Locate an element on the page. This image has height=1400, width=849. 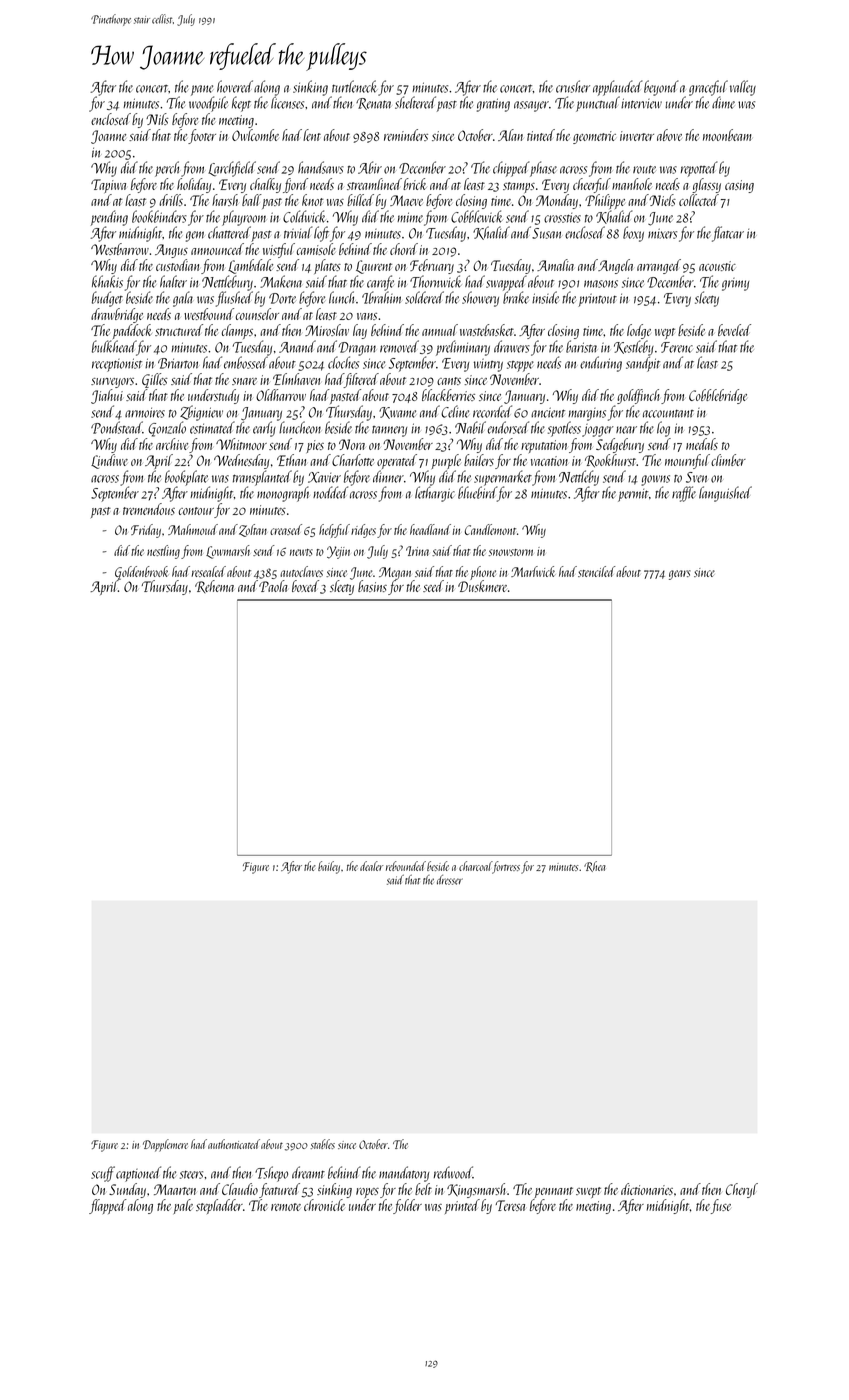
Nils is located at coordinates (157, 119).
